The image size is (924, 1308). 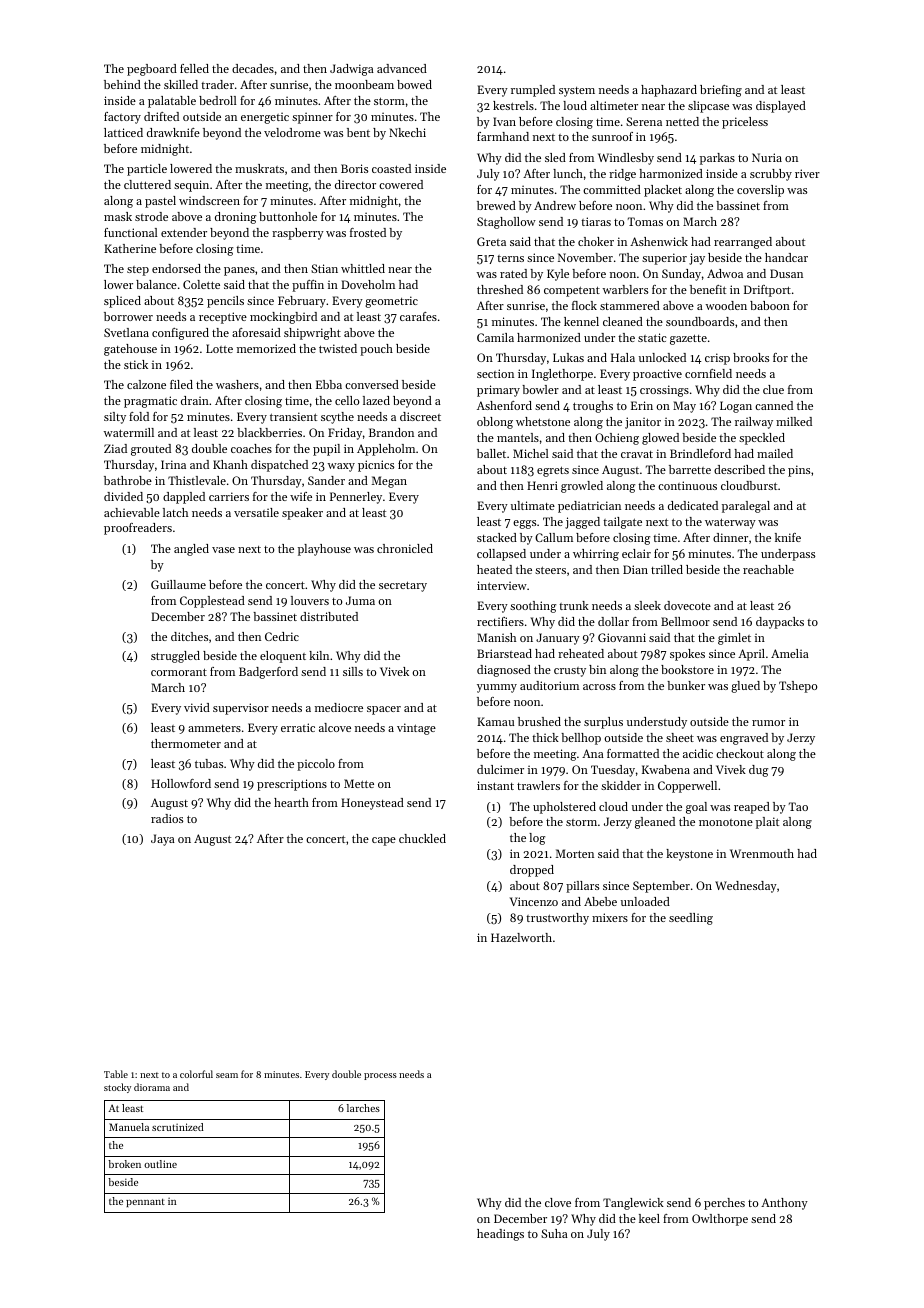 I want to click on seedling, so click(x=691, y=919).
